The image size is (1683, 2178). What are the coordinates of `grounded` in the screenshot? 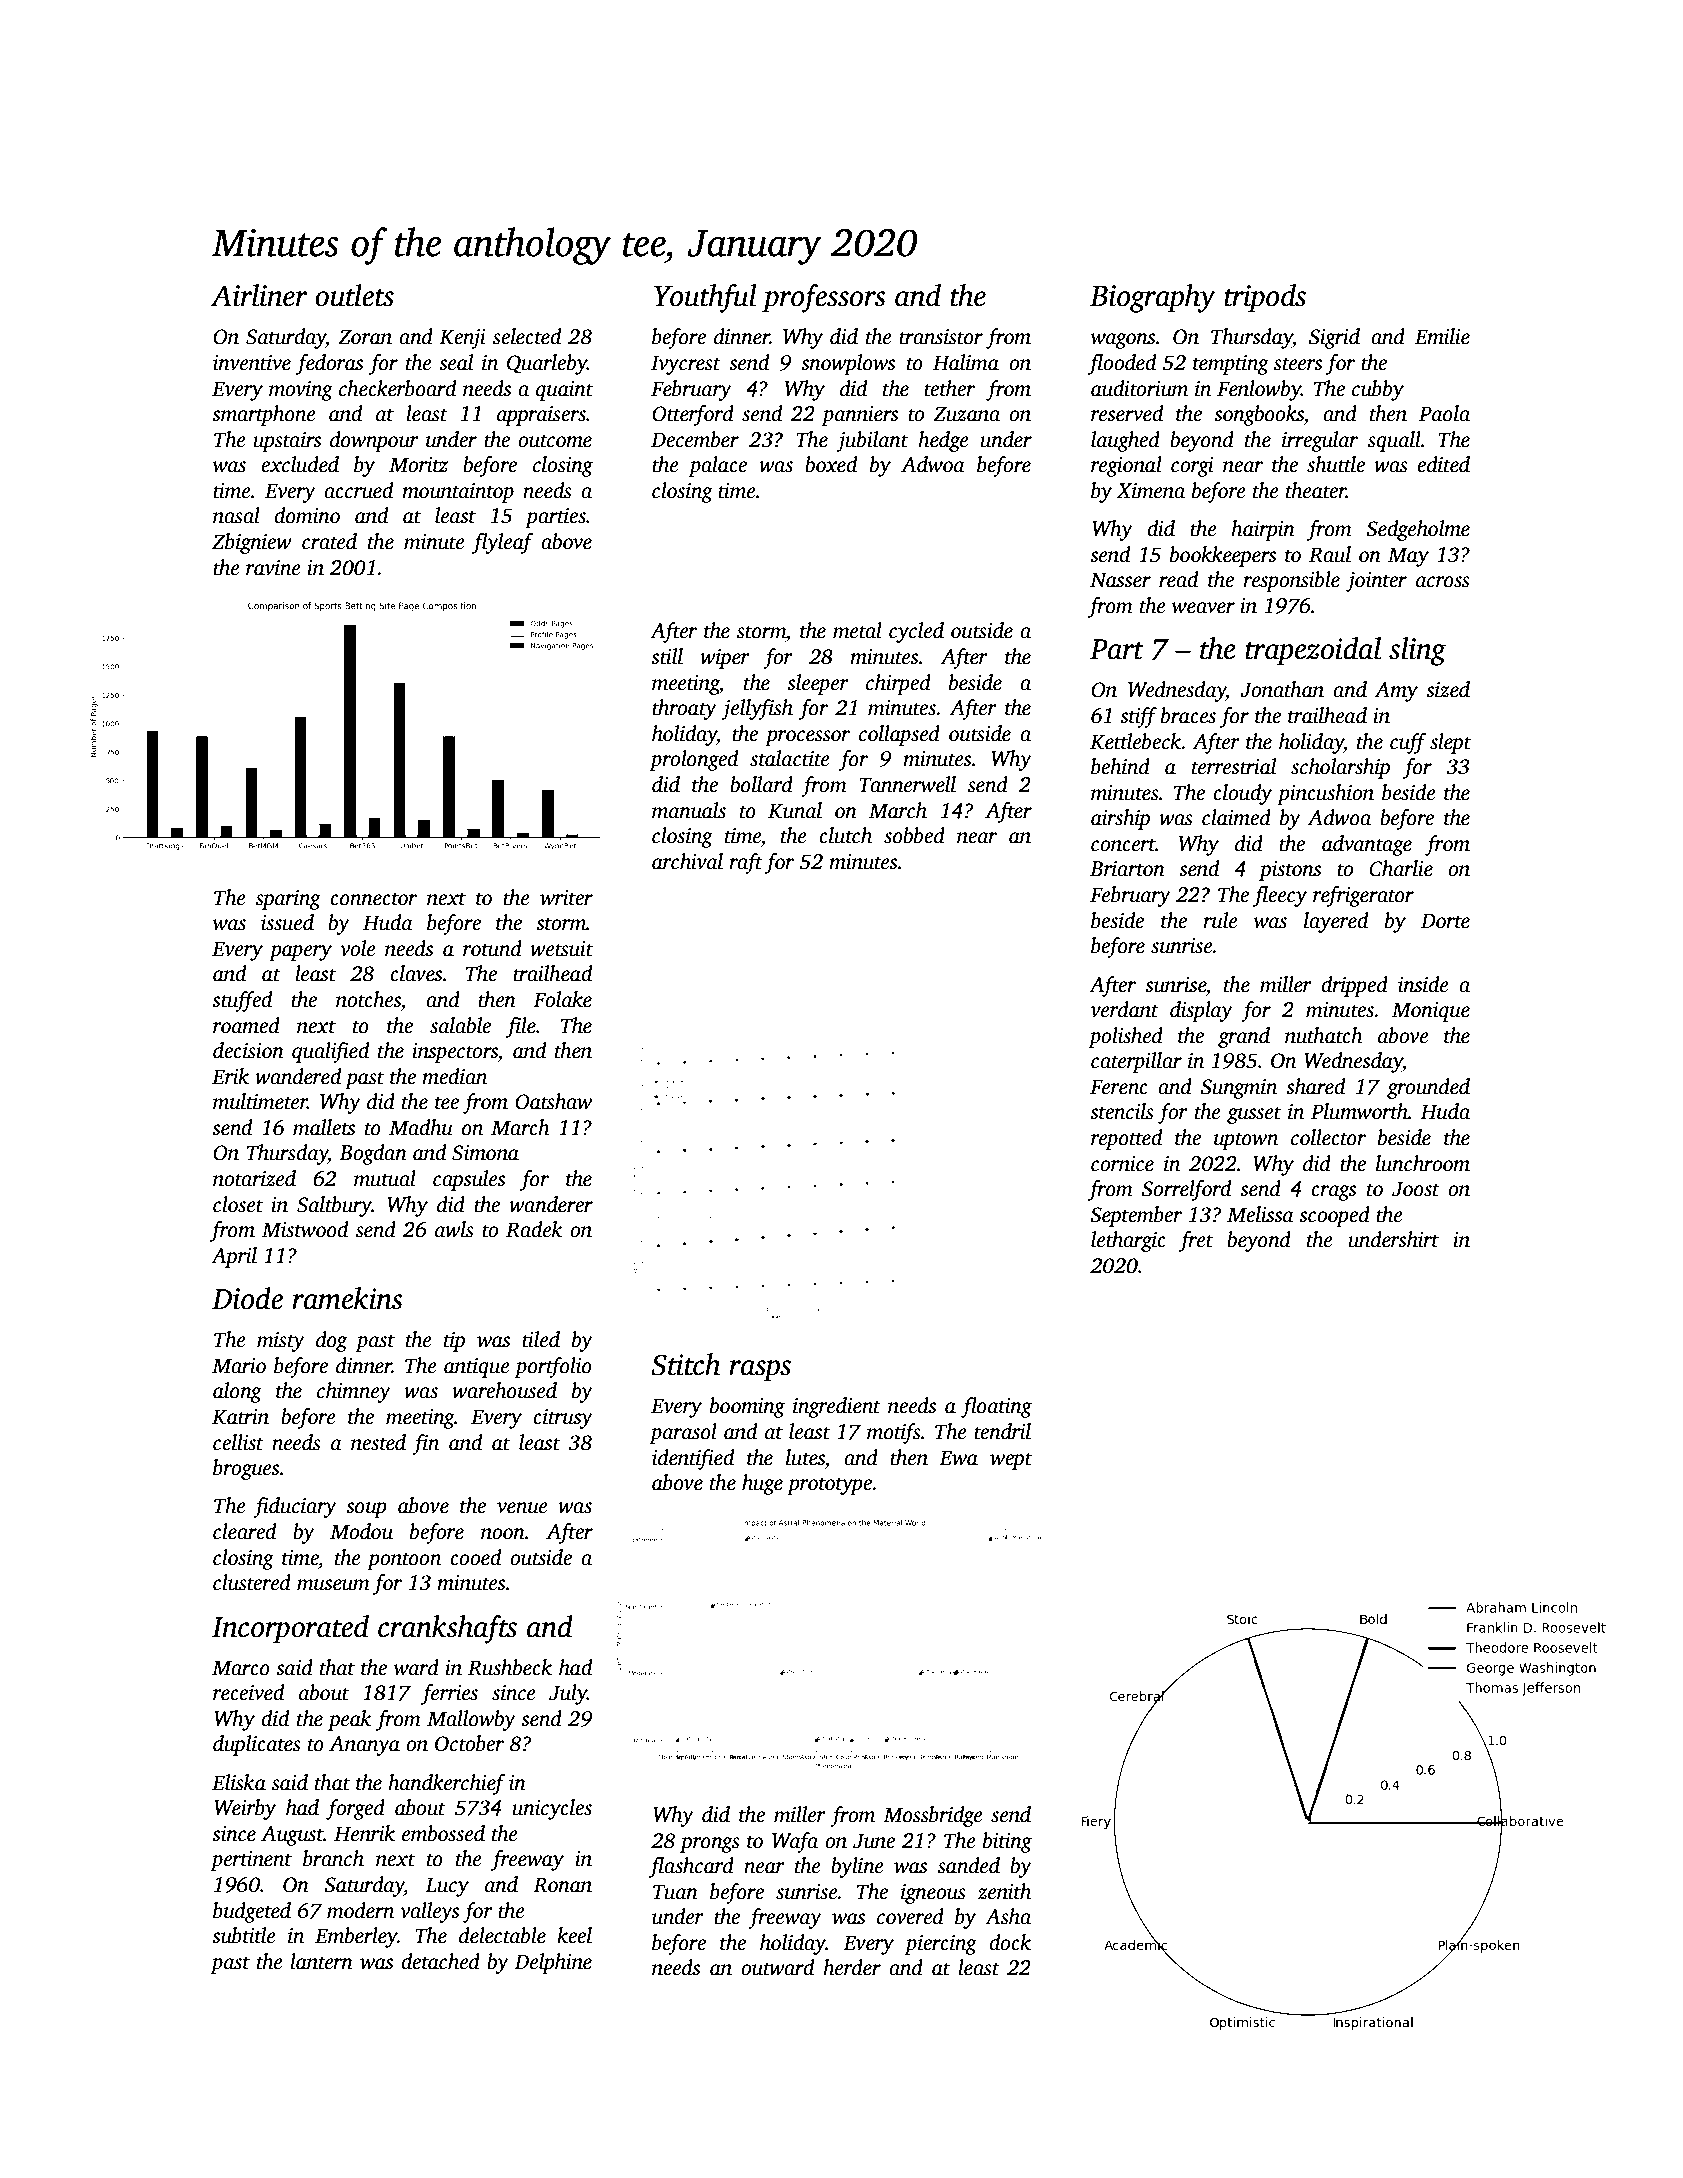 It's located at (1428, 1088).
